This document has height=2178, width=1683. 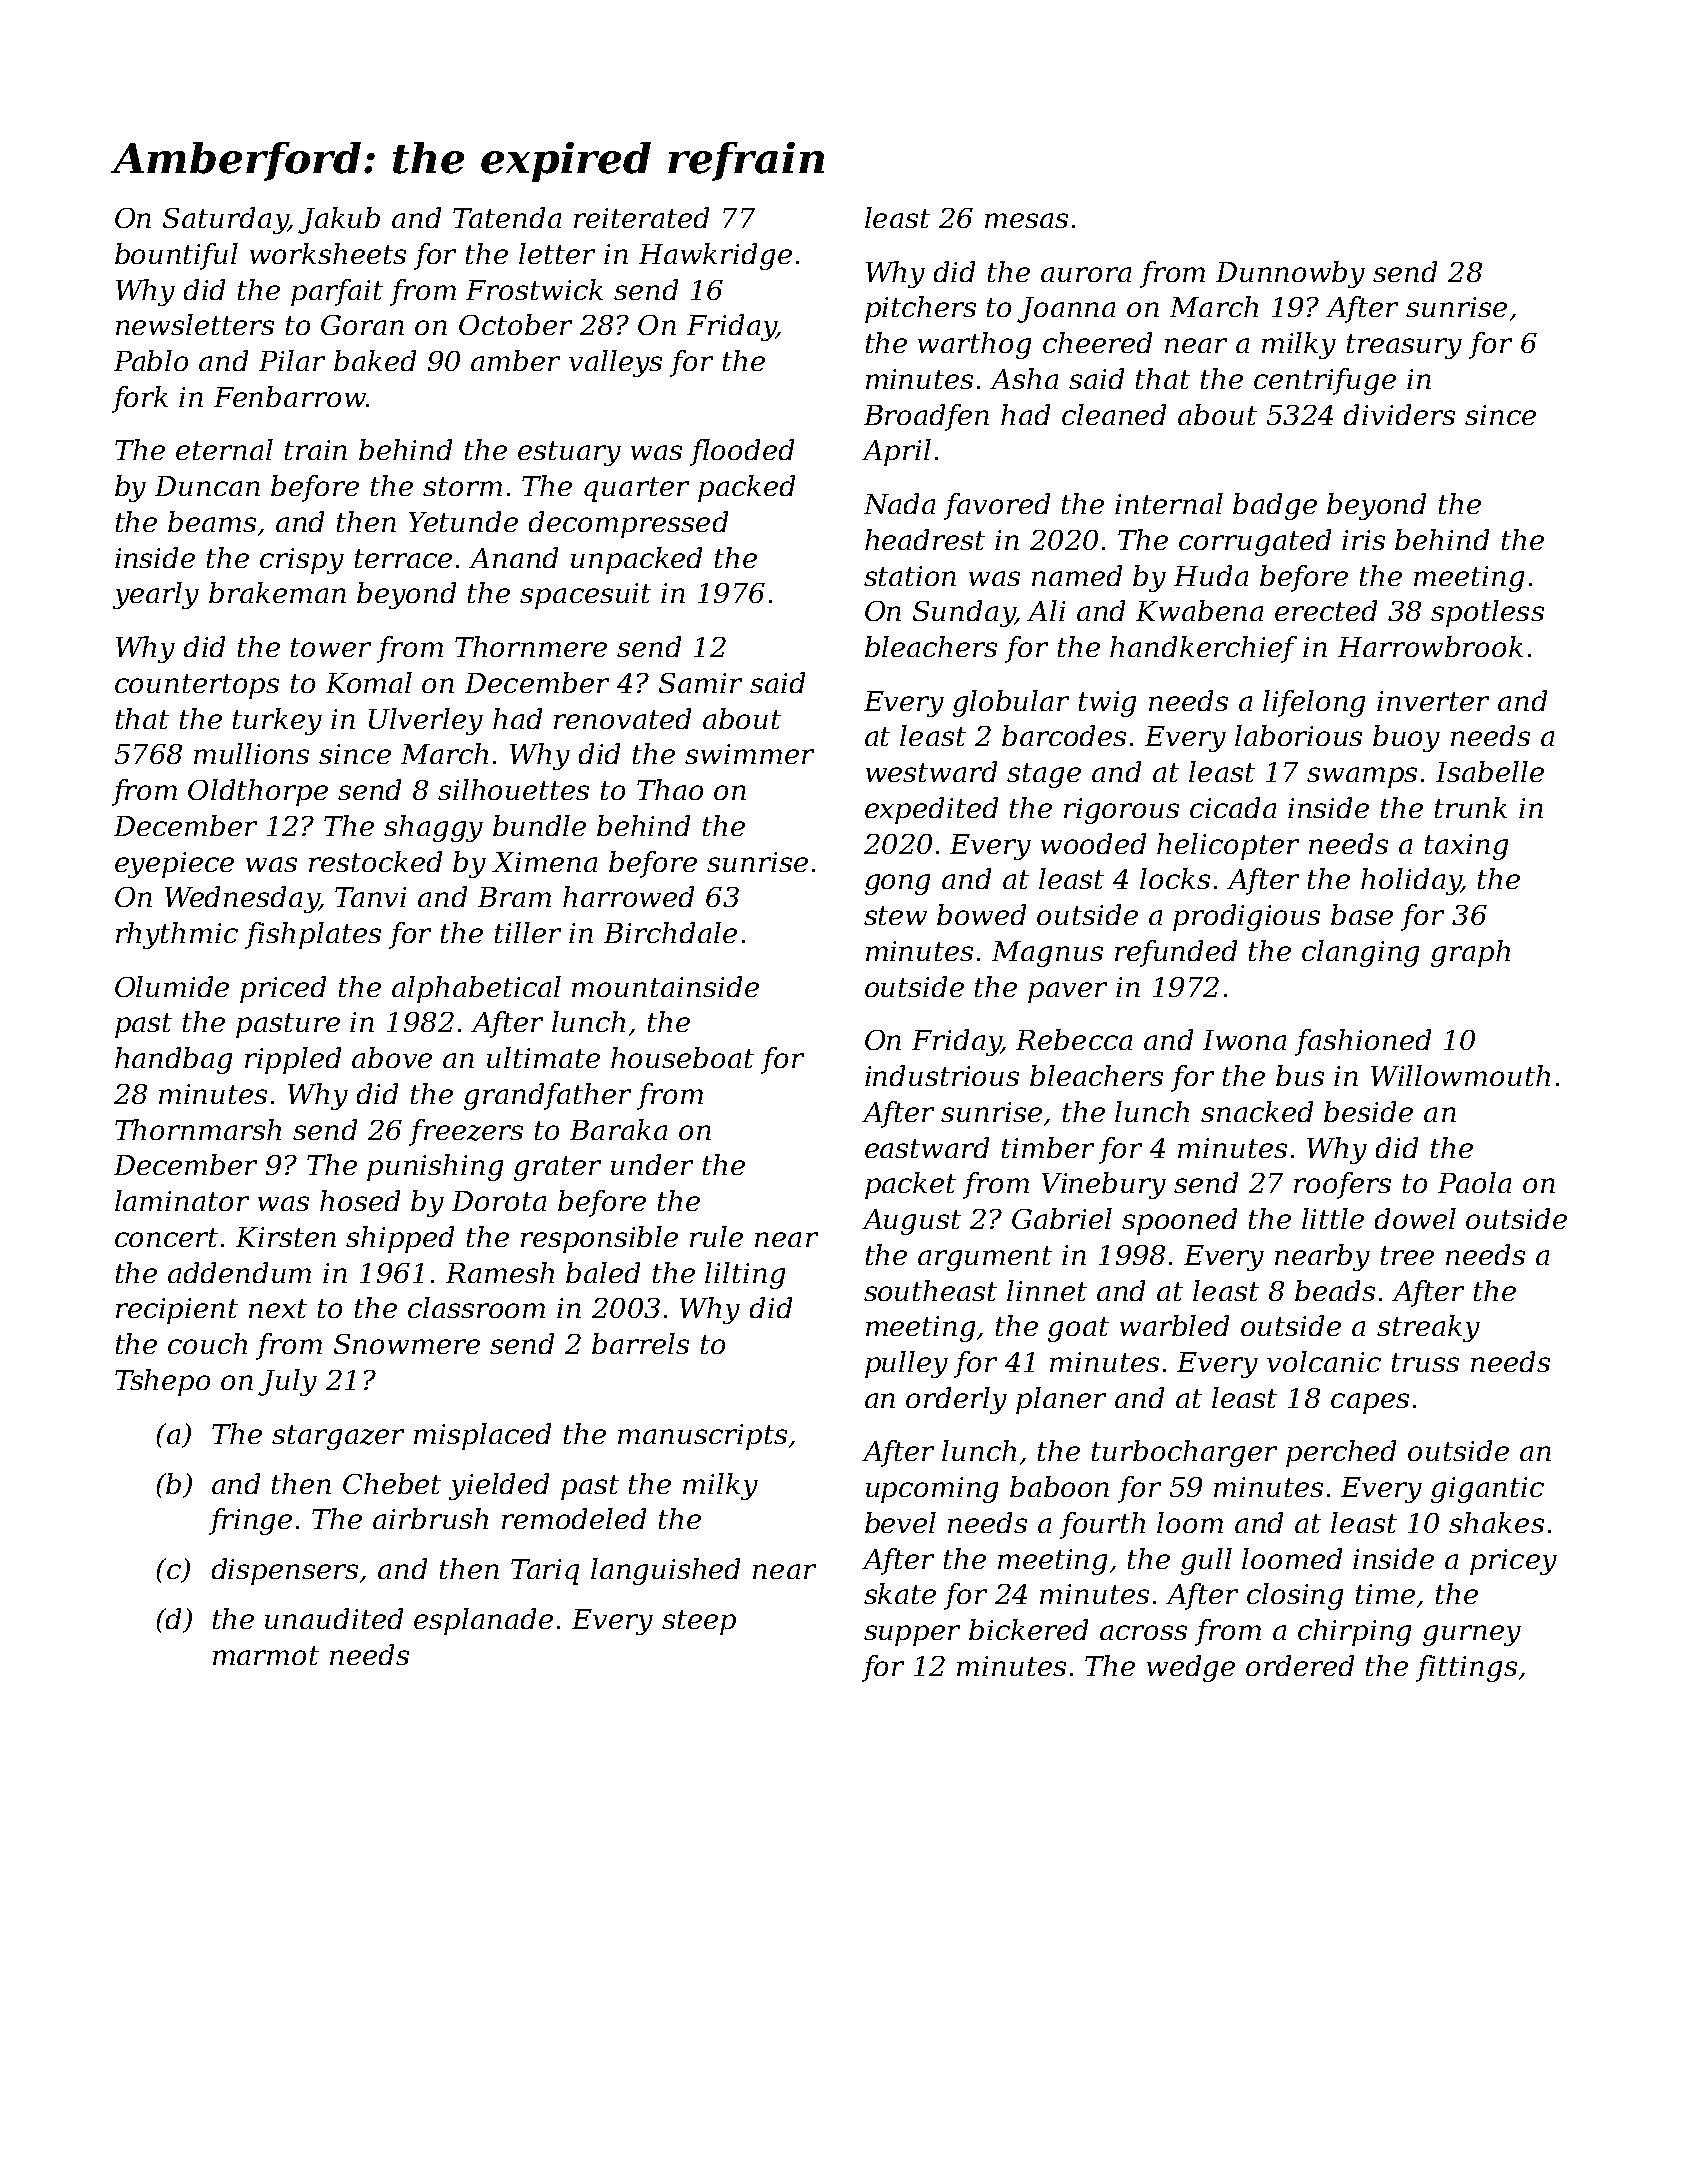 What do you see at coordinates (166, 1237) in the document?
I see `concert` at bounding box center [166, 1237].
